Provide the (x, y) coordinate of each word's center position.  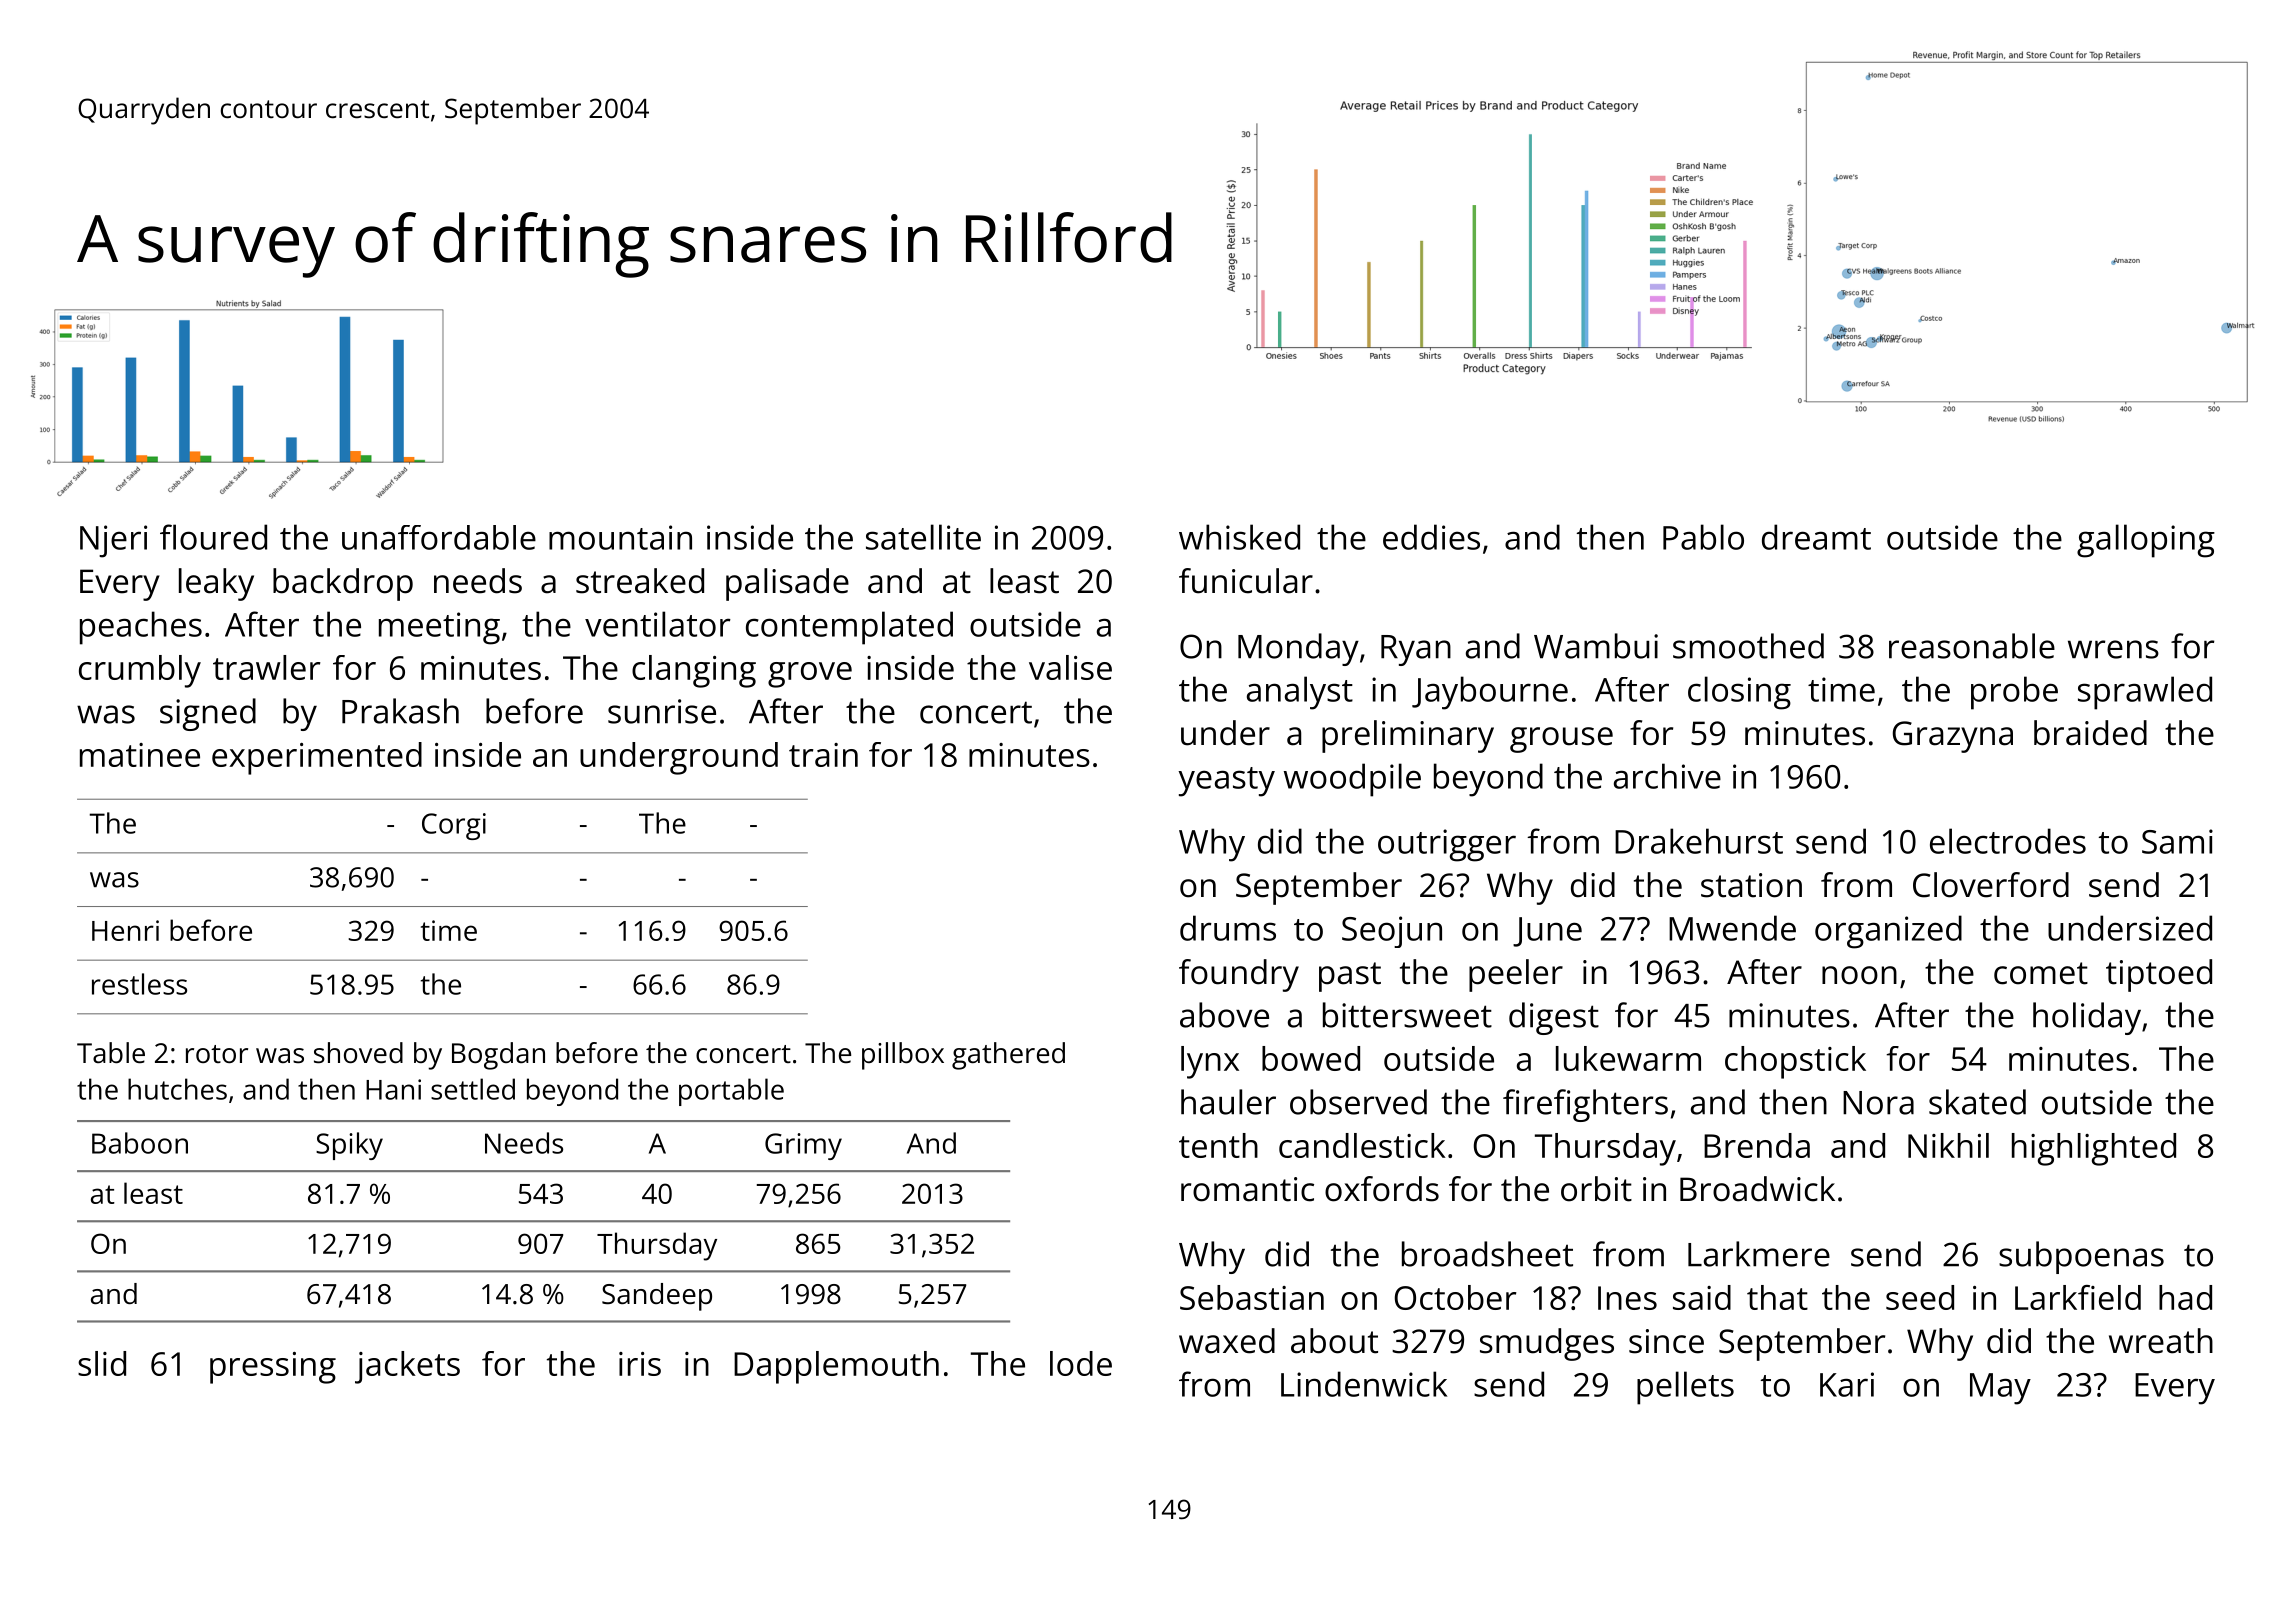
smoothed (1748, 646)
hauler (1228, 1102)
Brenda (1757, 1145)
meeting (439, 628)
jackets (407, 1367)
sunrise (662, 711)
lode (1081, 1363)
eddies (1431, 537)
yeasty (1226, 782)
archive (1667, 776)
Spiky (349, 1146)
